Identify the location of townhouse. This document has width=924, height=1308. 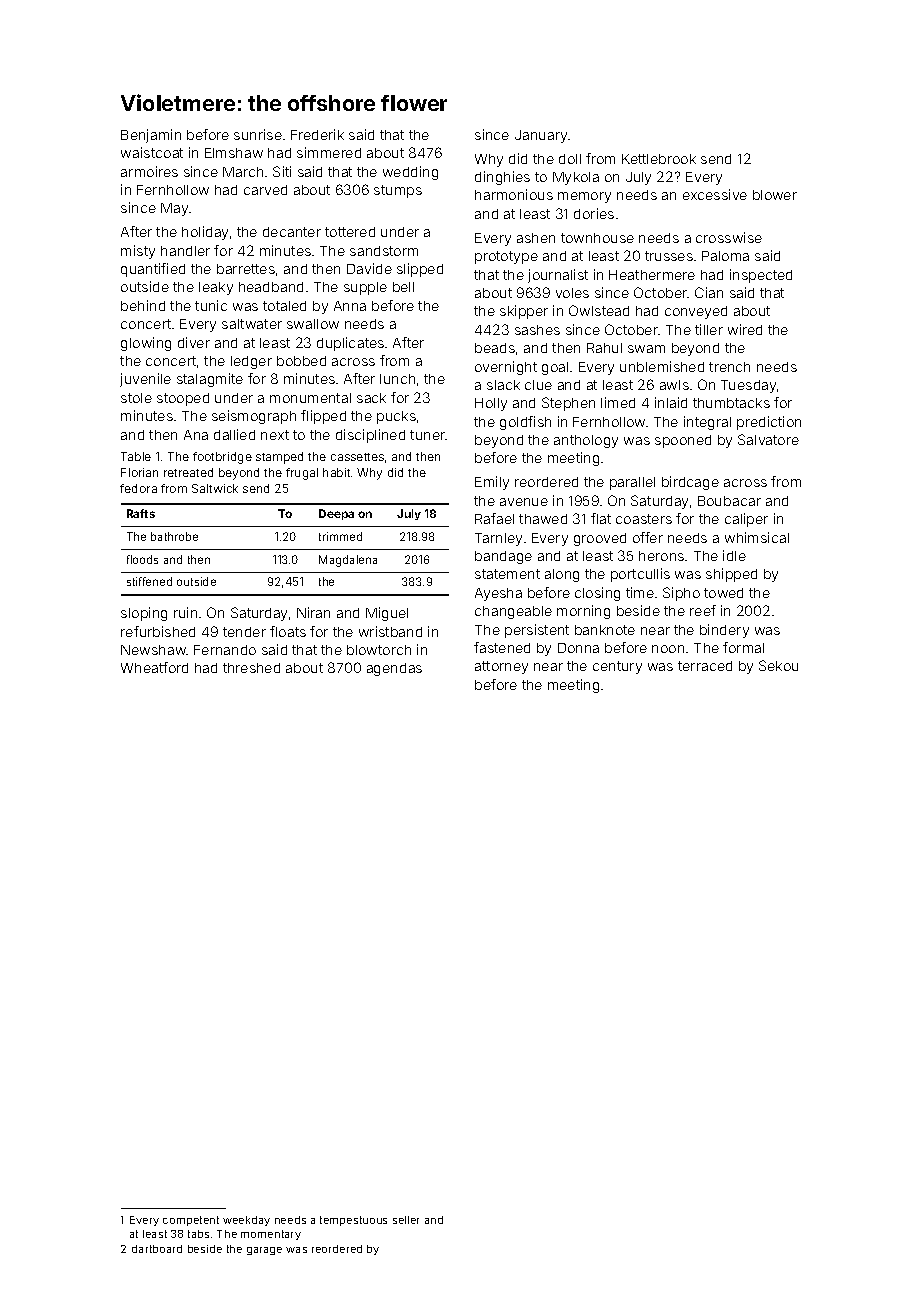
(597, 238).
